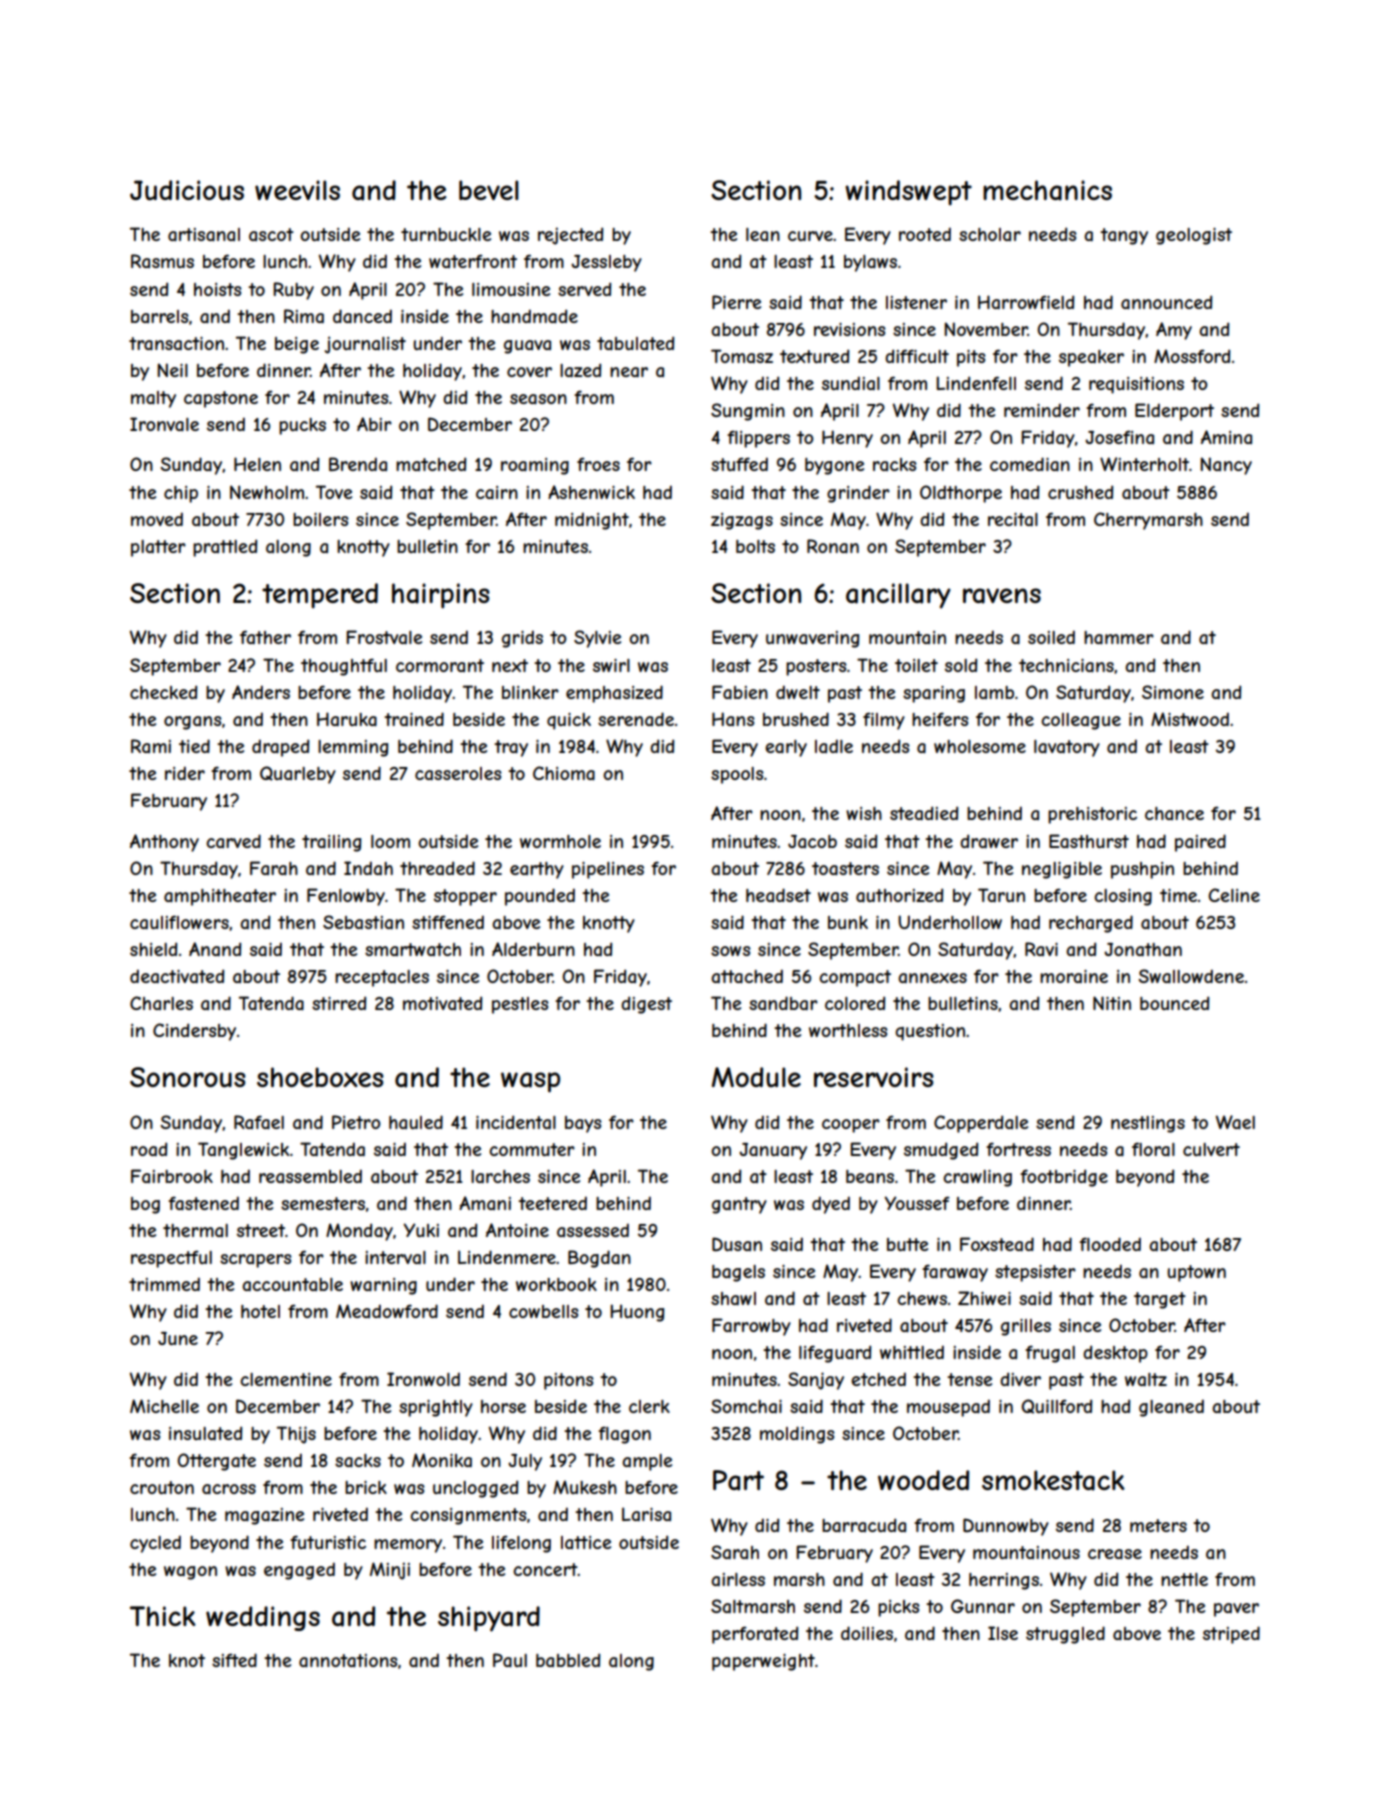 The width and height of the image is (1392, 1802). Describe the element at coordinates (758, 439) in the image. I see `flippers` at that location.
